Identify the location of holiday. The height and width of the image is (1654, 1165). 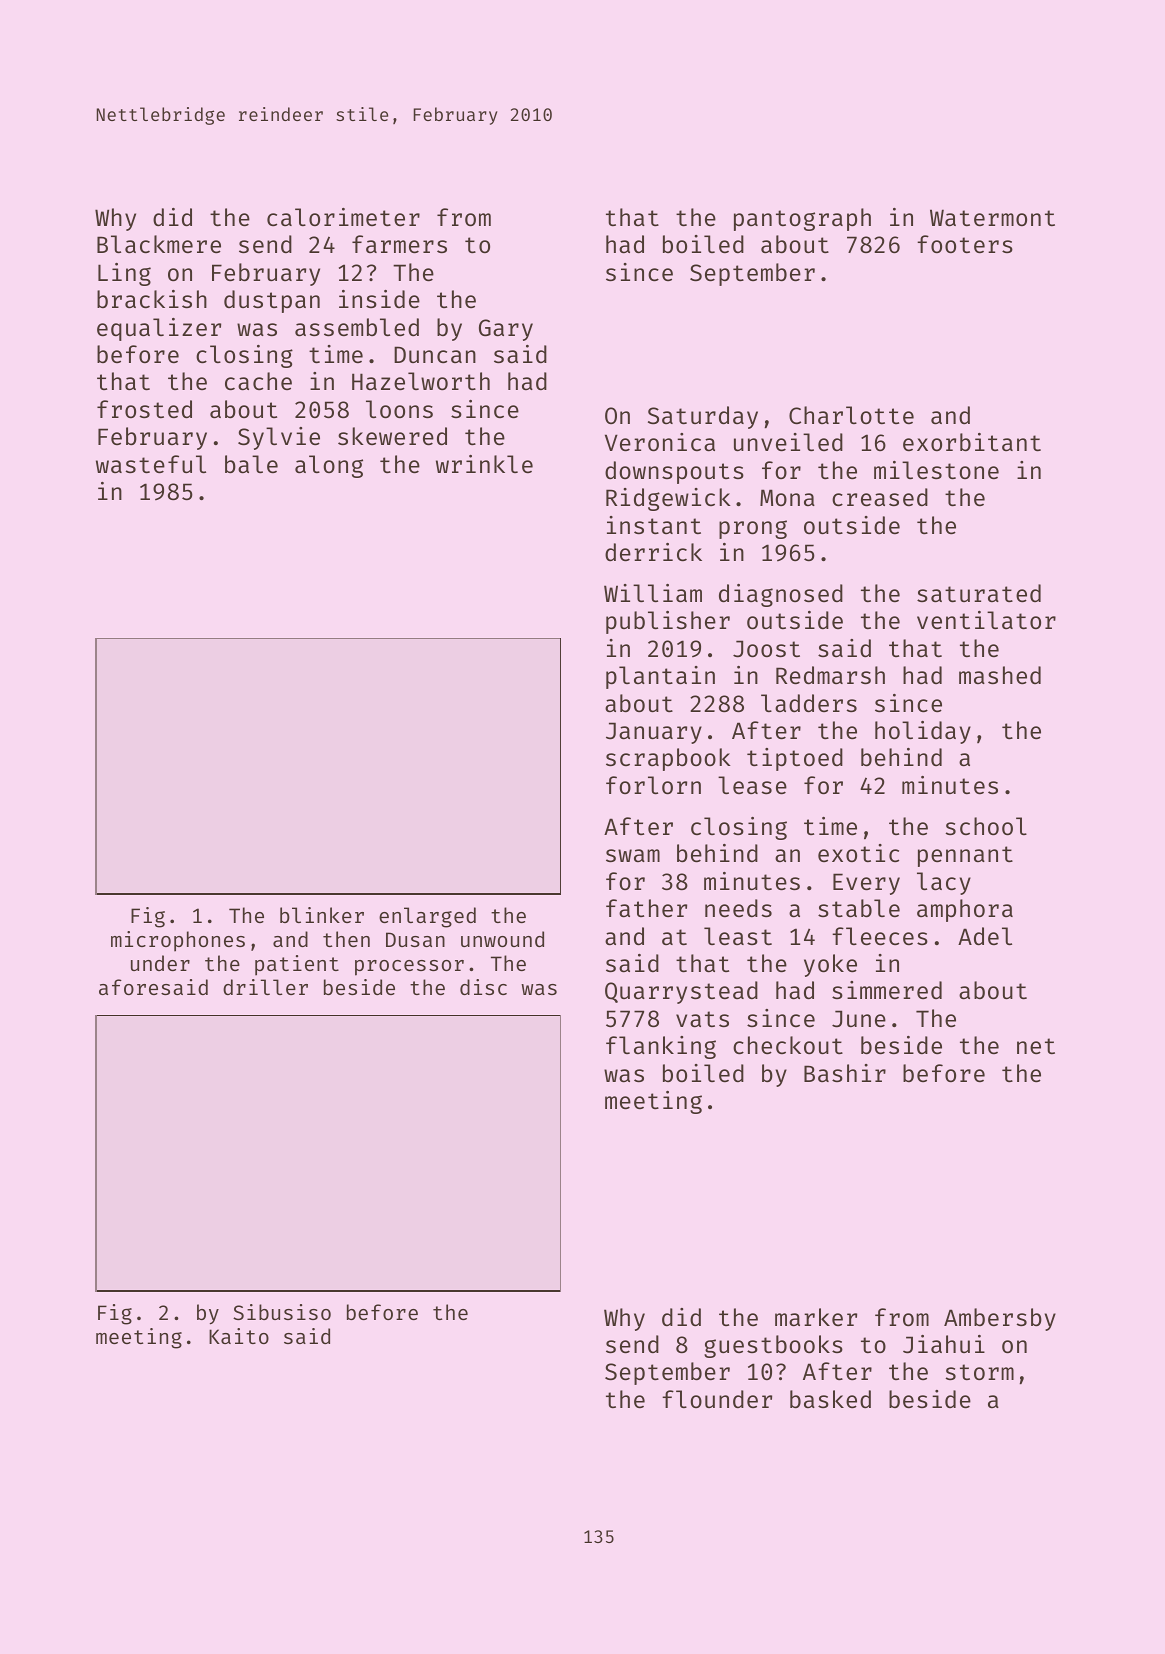
(923, 732).
